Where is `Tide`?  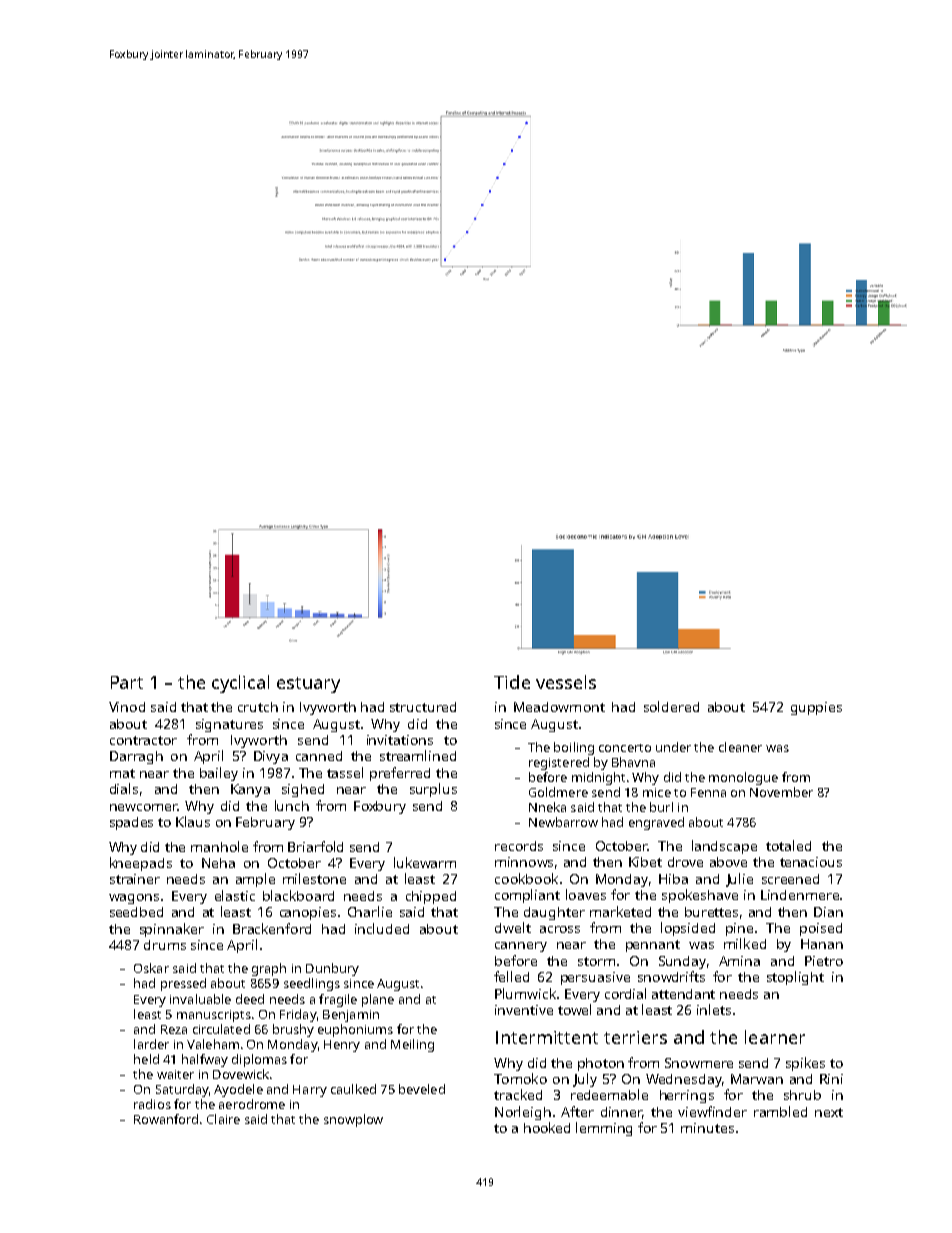
Tide is located at coordinates (512, 682).
